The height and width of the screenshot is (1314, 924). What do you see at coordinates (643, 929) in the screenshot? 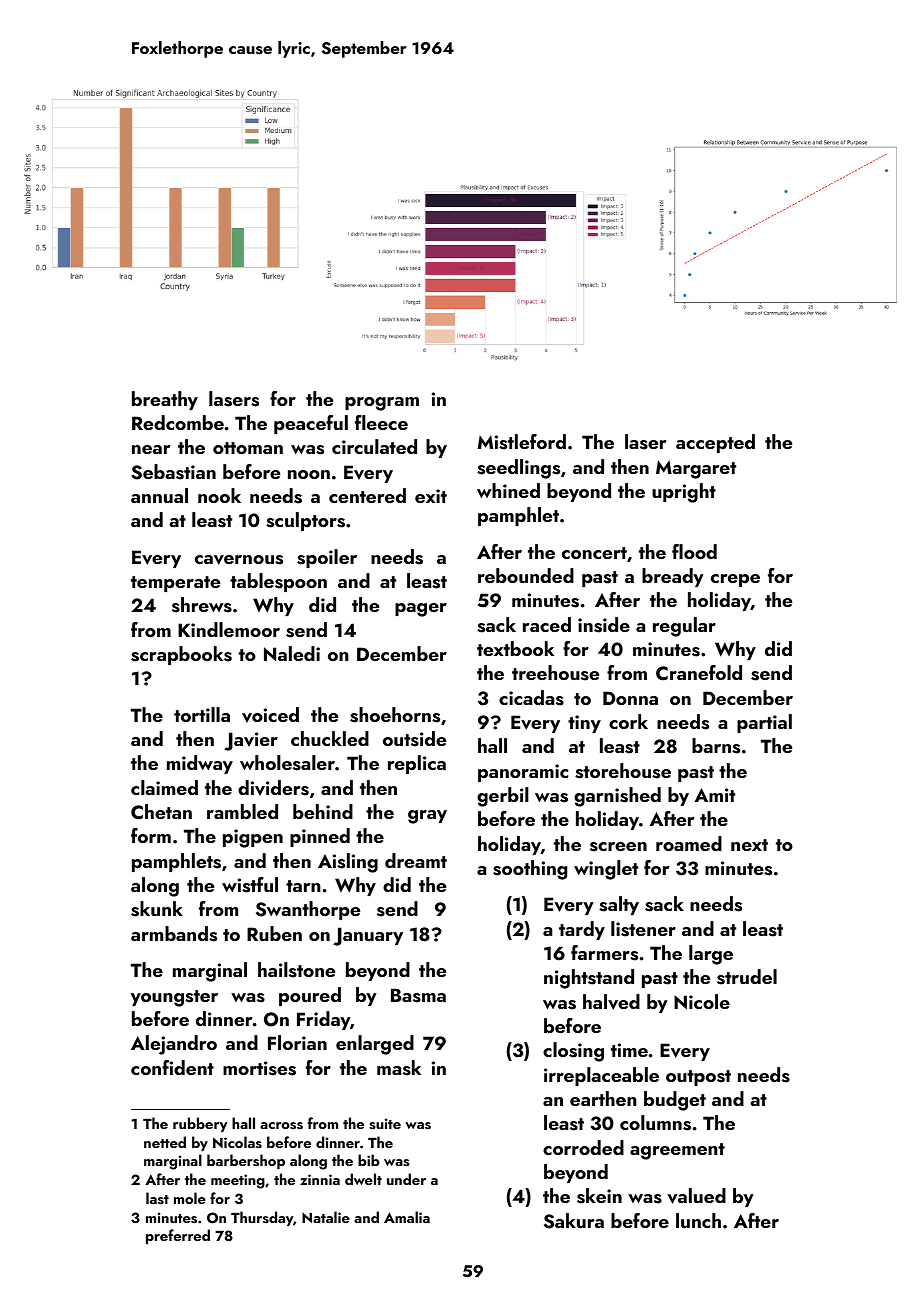
I see `listener` at bounding box center [643, 929].
